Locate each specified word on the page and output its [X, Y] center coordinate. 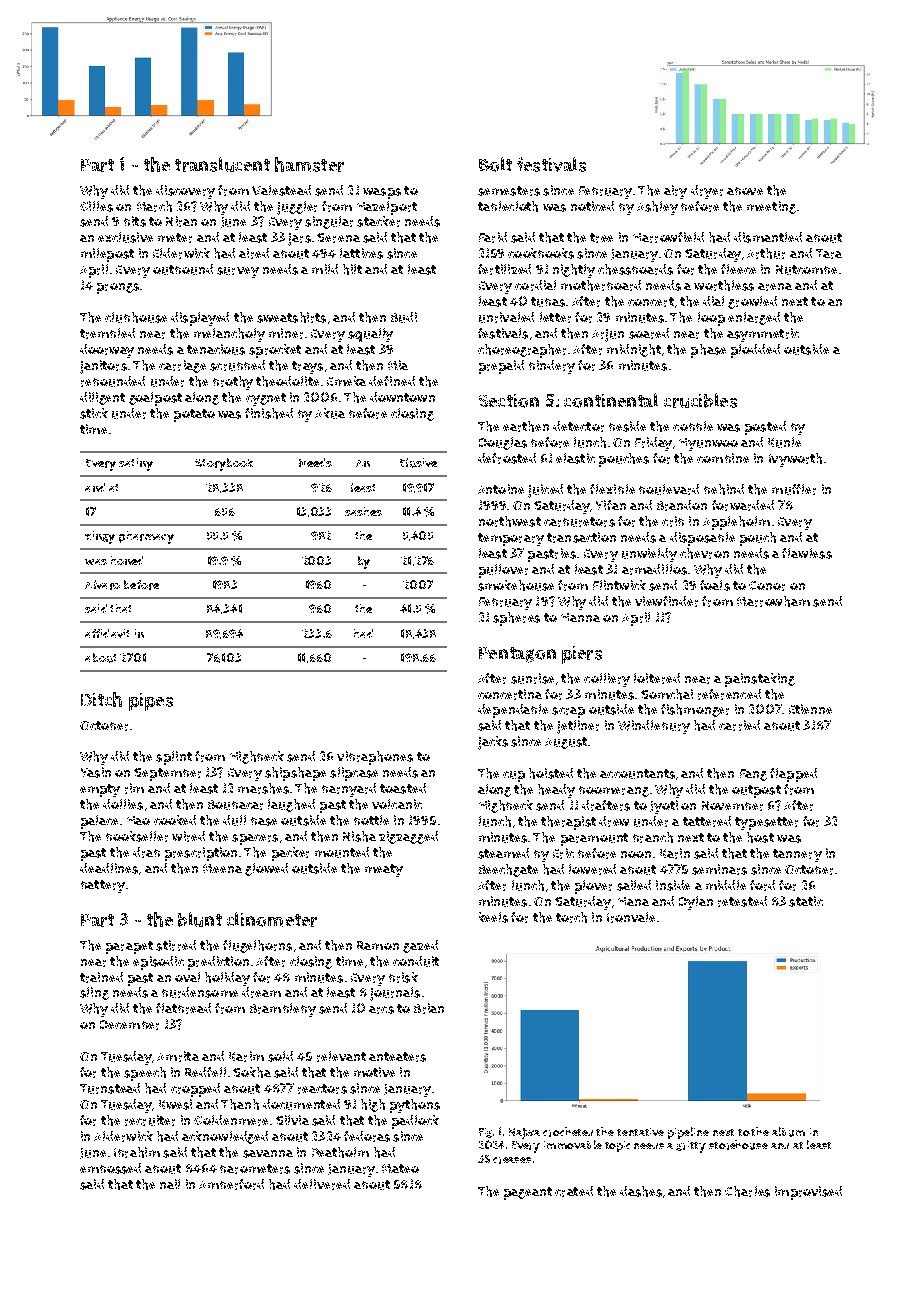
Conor [767, 586]
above [745, 191]
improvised [808, 1193]
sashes [363, 511]
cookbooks [541, 253]
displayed [200, 319]
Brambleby [283, 1010]
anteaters [397, 1057]
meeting [771, 207]
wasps [382, 193]
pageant [528, 1193]
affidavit [107, 633]
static [806, 901]
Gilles [96, 206]
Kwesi [175, 1104]
